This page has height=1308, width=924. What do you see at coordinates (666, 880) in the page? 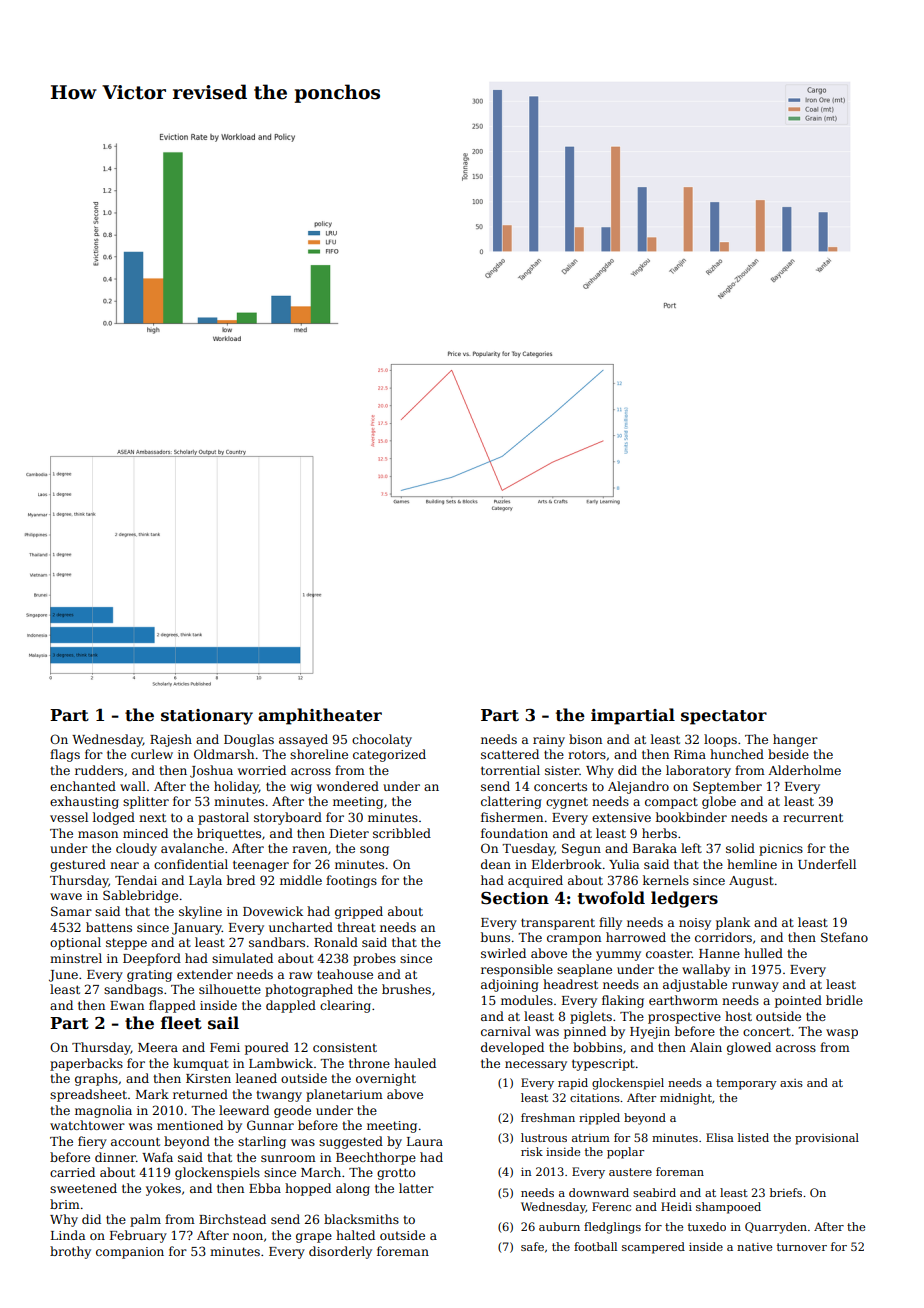
I see `kernels` at bounding box center [666, 880].
